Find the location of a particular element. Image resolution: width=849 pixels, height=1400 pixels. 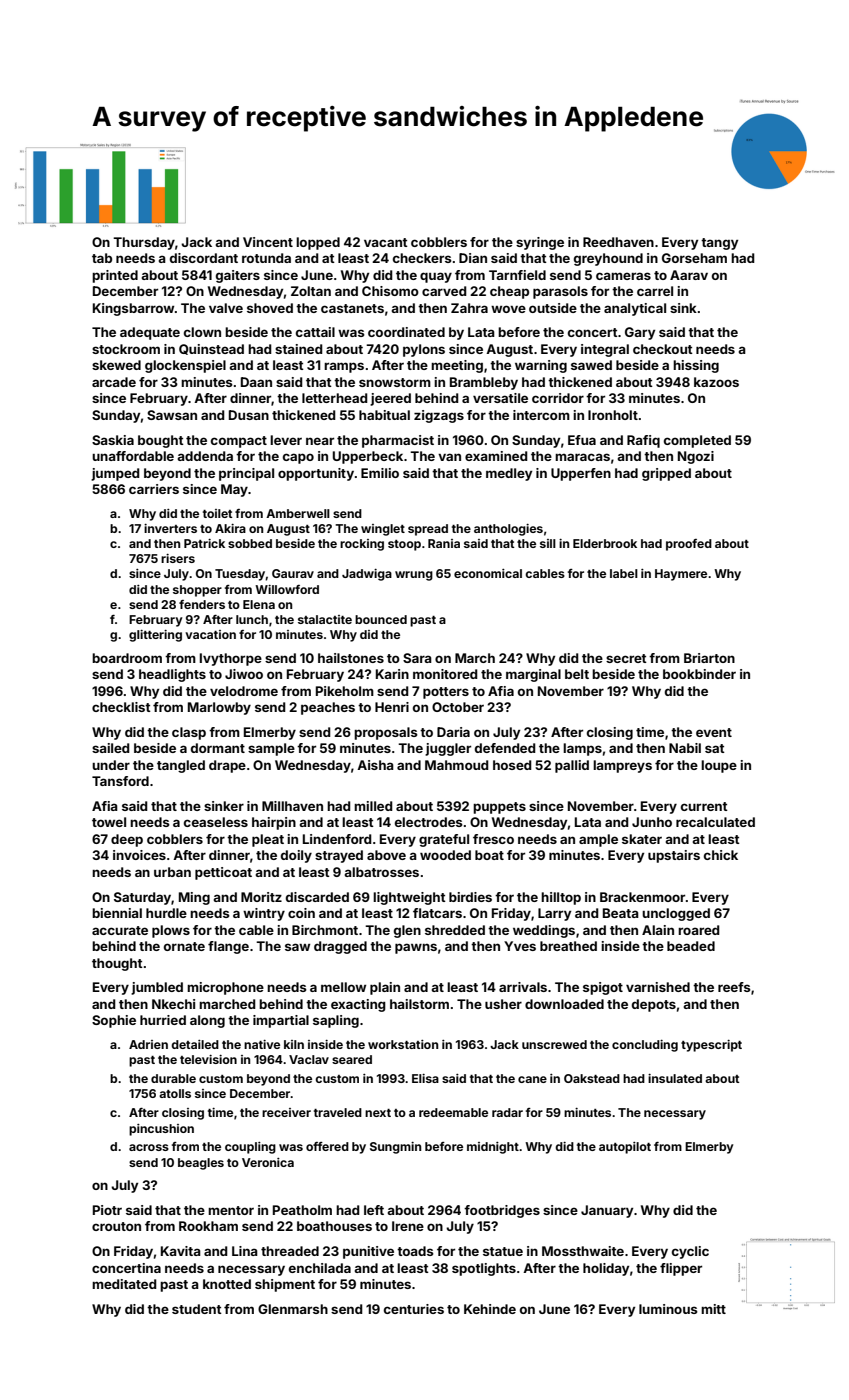

Haymere is located at coordinates (681, 575).
